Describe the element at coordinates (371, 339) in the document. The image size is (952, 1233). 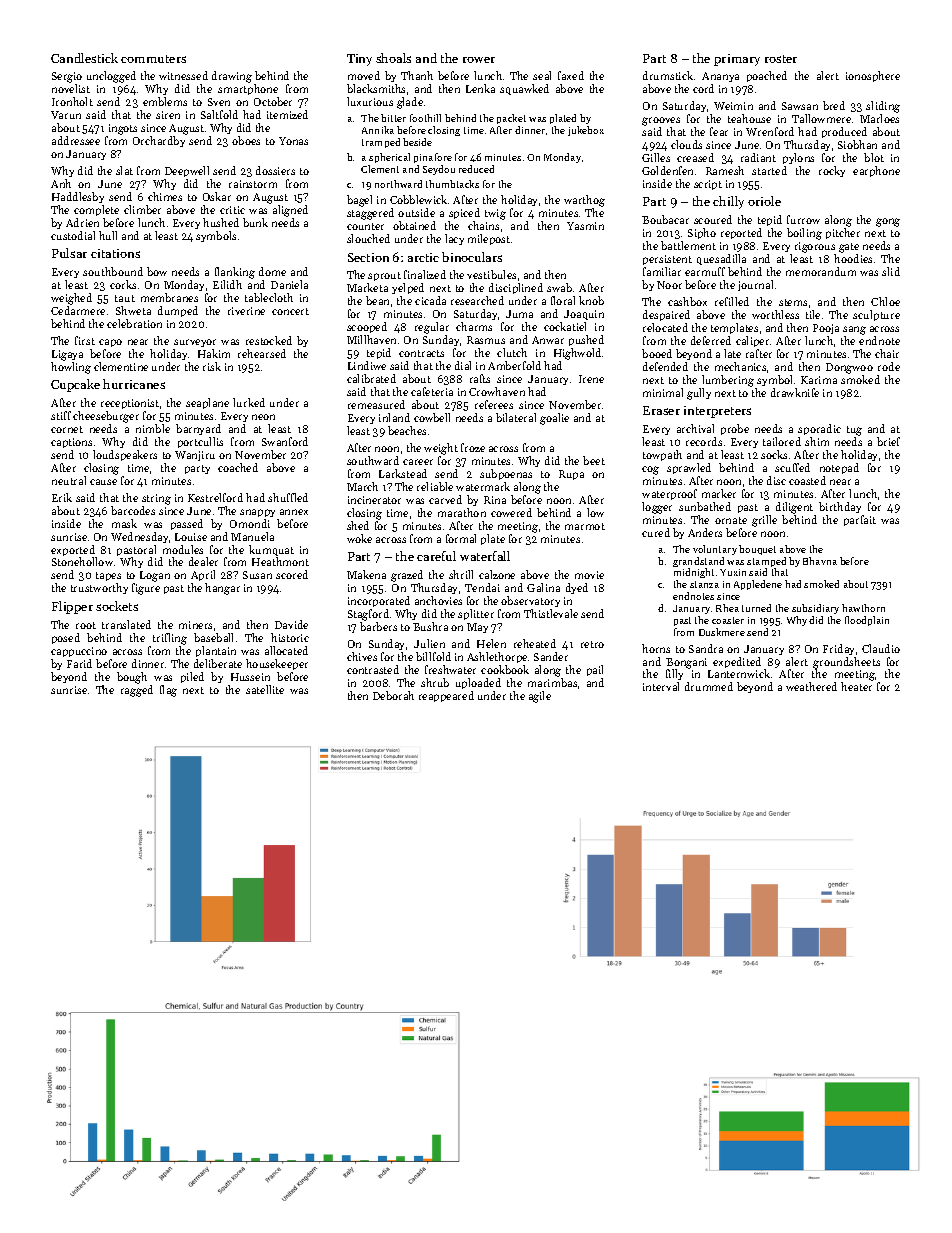
I see `Millhaven` at that location.
